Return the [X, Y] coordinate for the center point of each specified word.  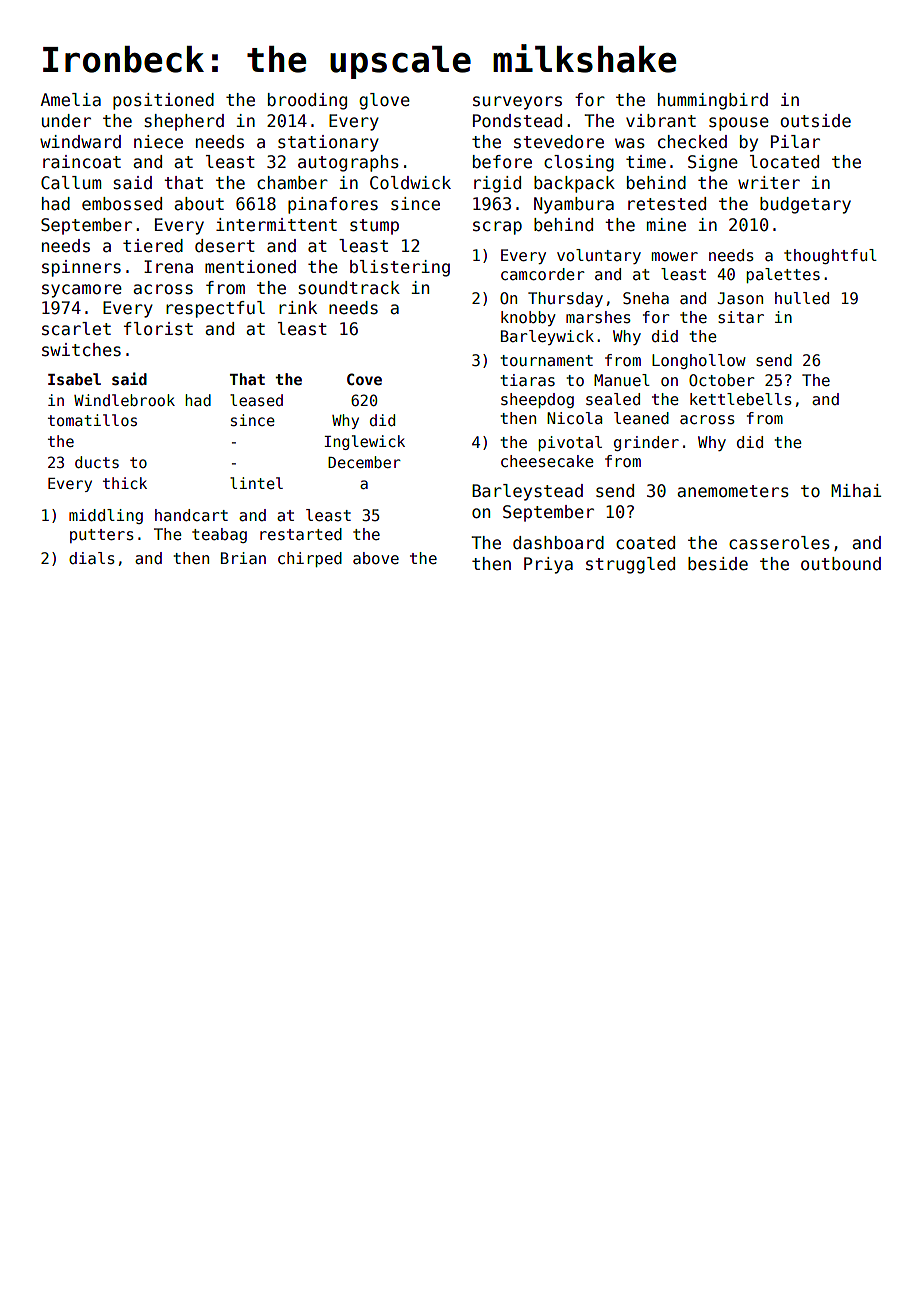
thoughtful [830, 256]
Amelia [70, 100]
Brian [243, 558]
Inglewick [364, 442]
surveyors [517, 103]
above [376, 558]
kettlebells [741, 399]
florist [158, 329]
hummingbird [713, 101]
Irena [168, 267]
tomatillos [92, 420]
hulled [802, 298]
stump [374, 227]
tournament [547, 361]
